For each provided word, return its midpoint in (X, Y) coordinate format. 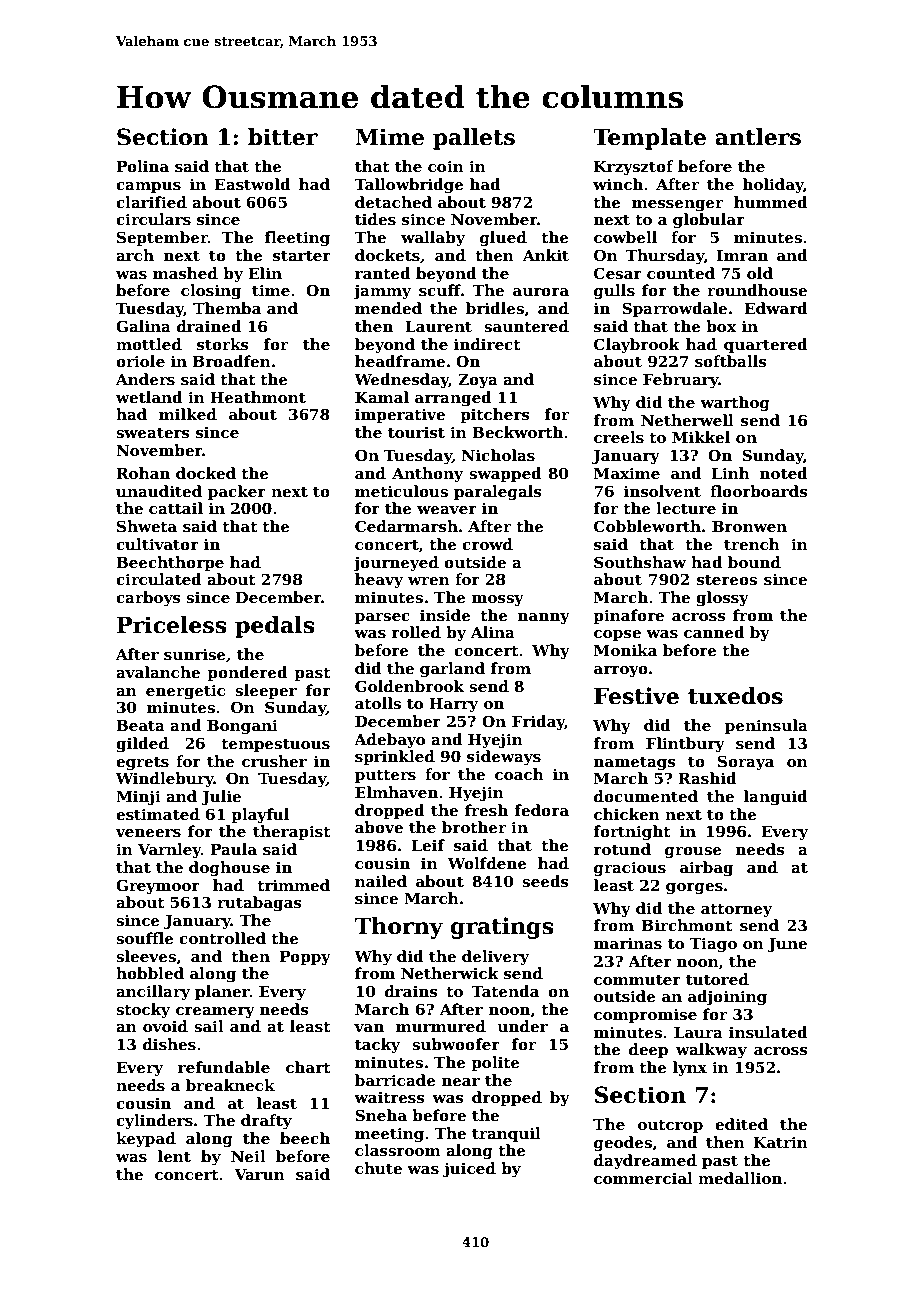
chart (308, 1067)
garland (452, 670)
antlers (758, 137)
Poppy (305, 958)
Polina (142, 166)
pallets (474, 139)
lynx (690, 1069)
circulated (159, 579)
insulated (768, 1032)
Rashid (707, 778)
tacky (377, 1046)
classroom (398, 1150)
